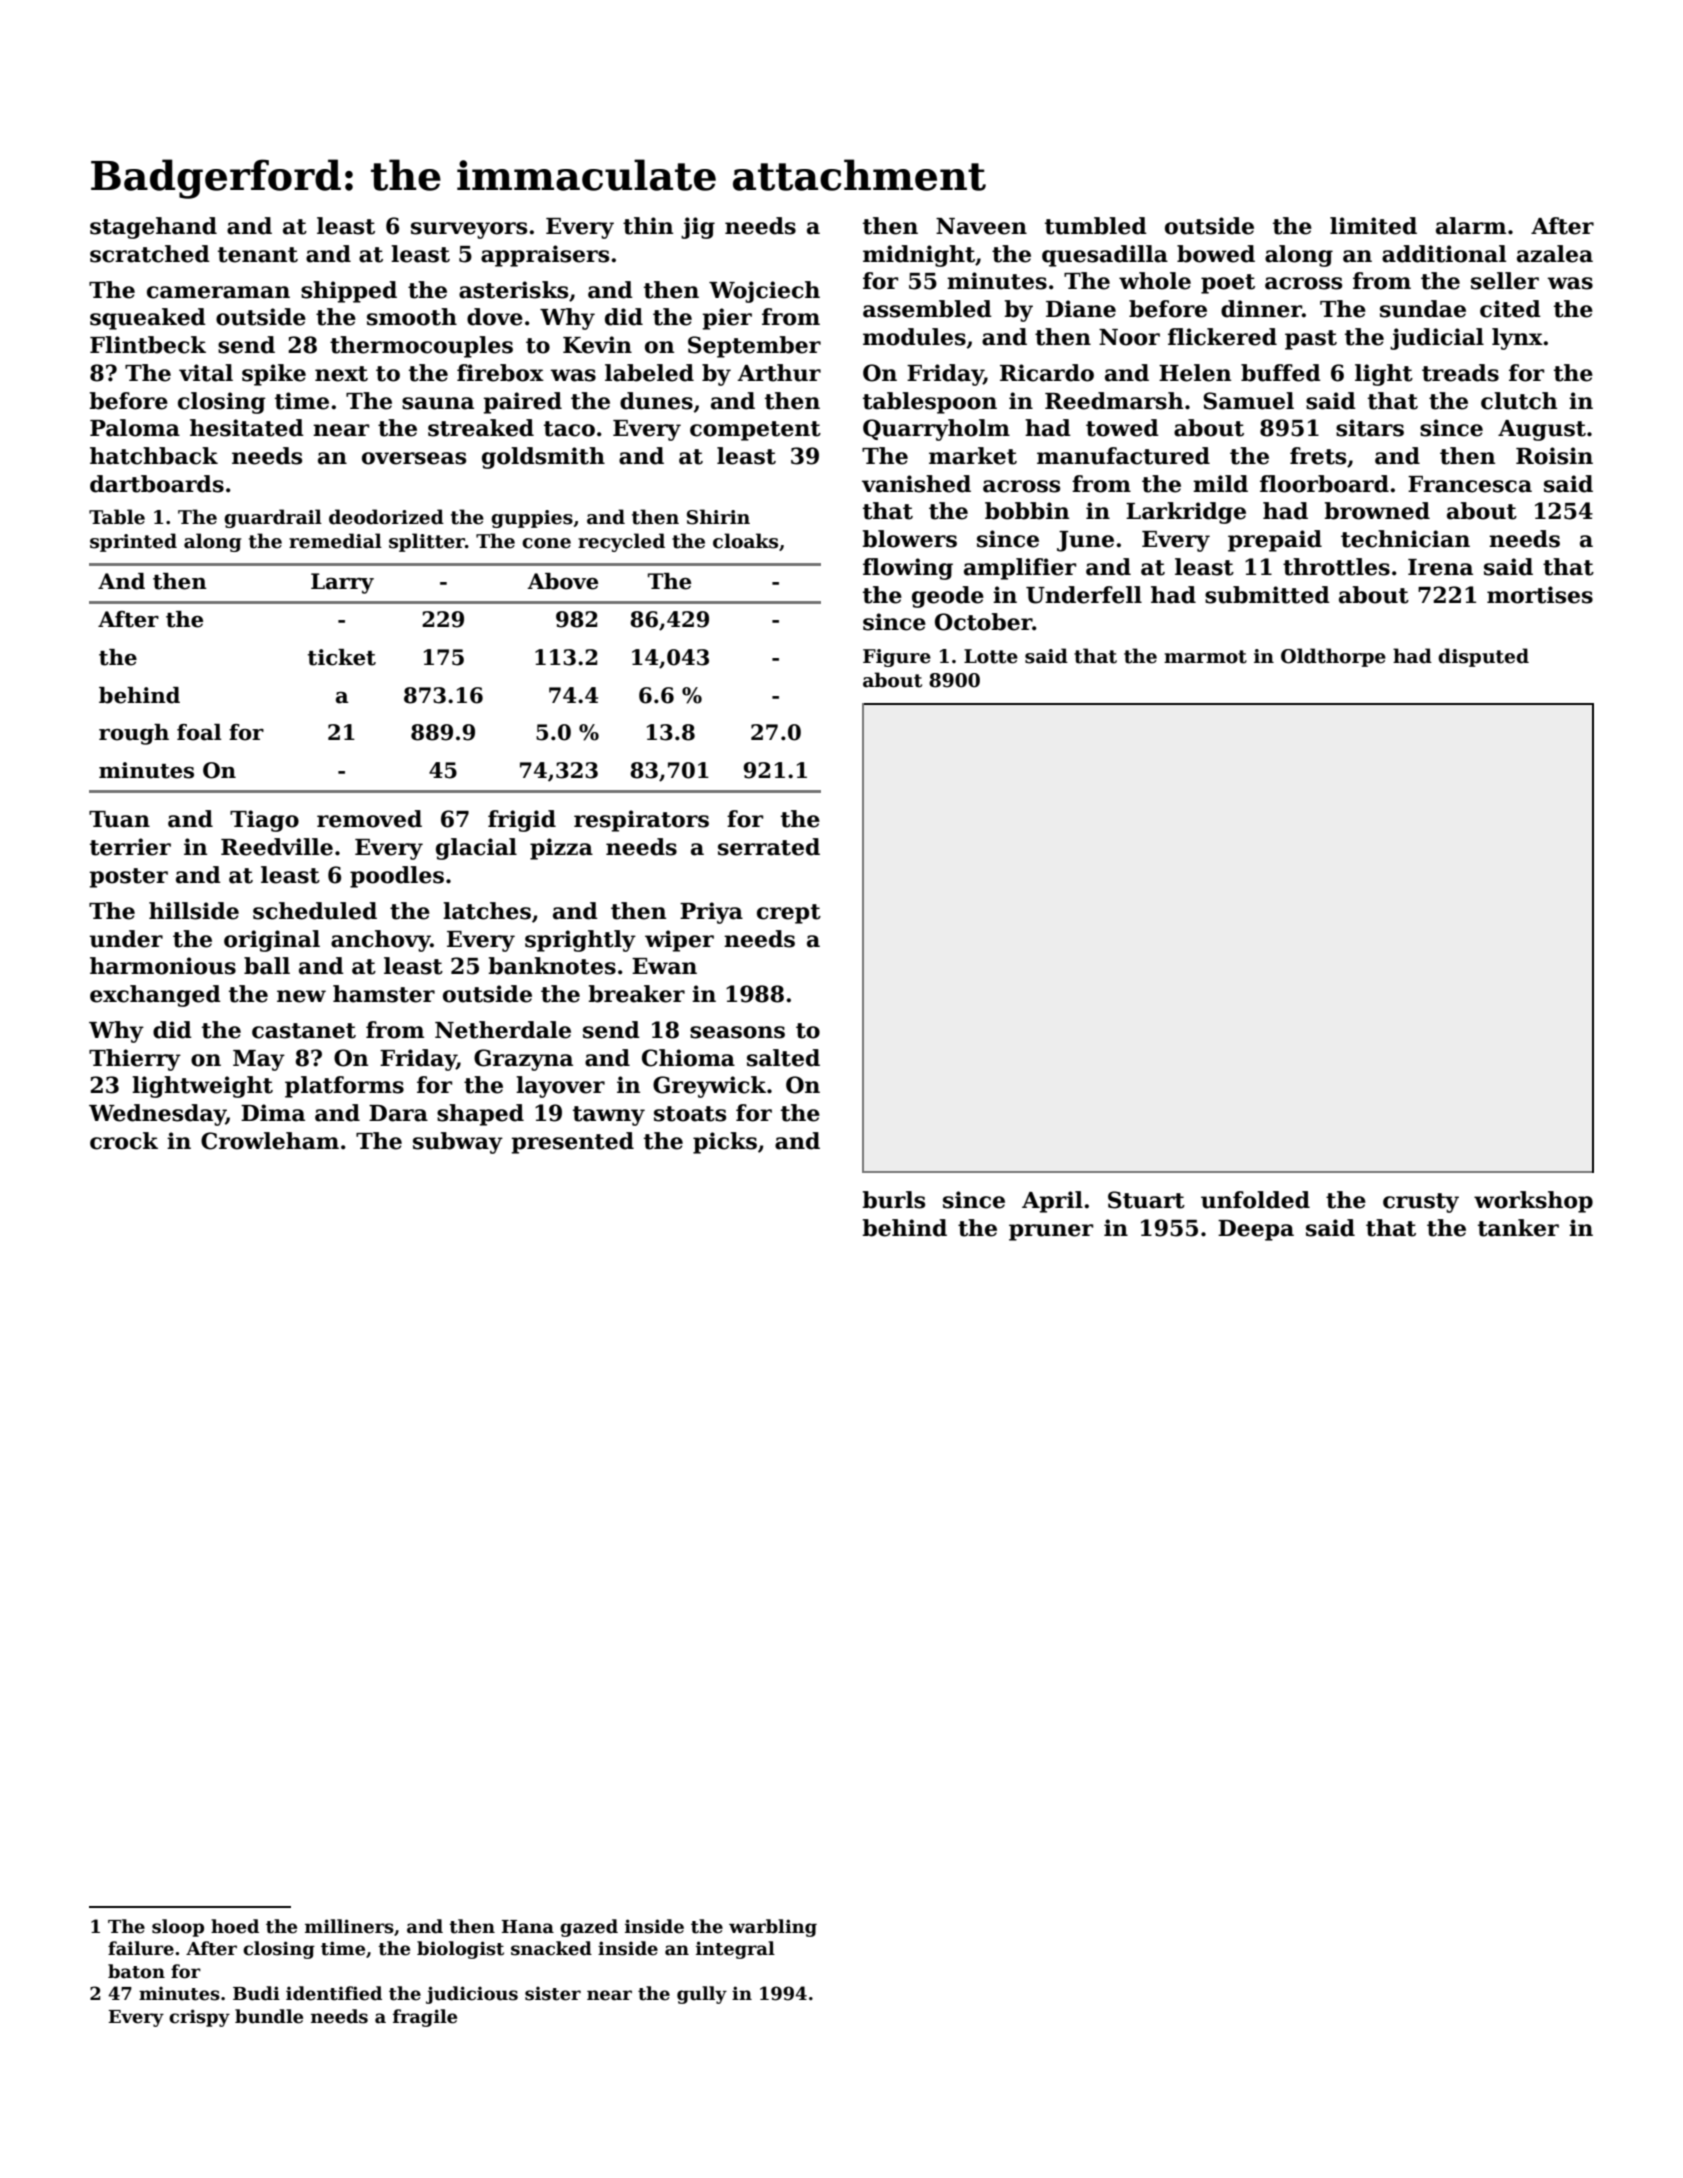 The width and height of the page is (1683, 2178). I want to click on warbling, so click(773, 1928).
